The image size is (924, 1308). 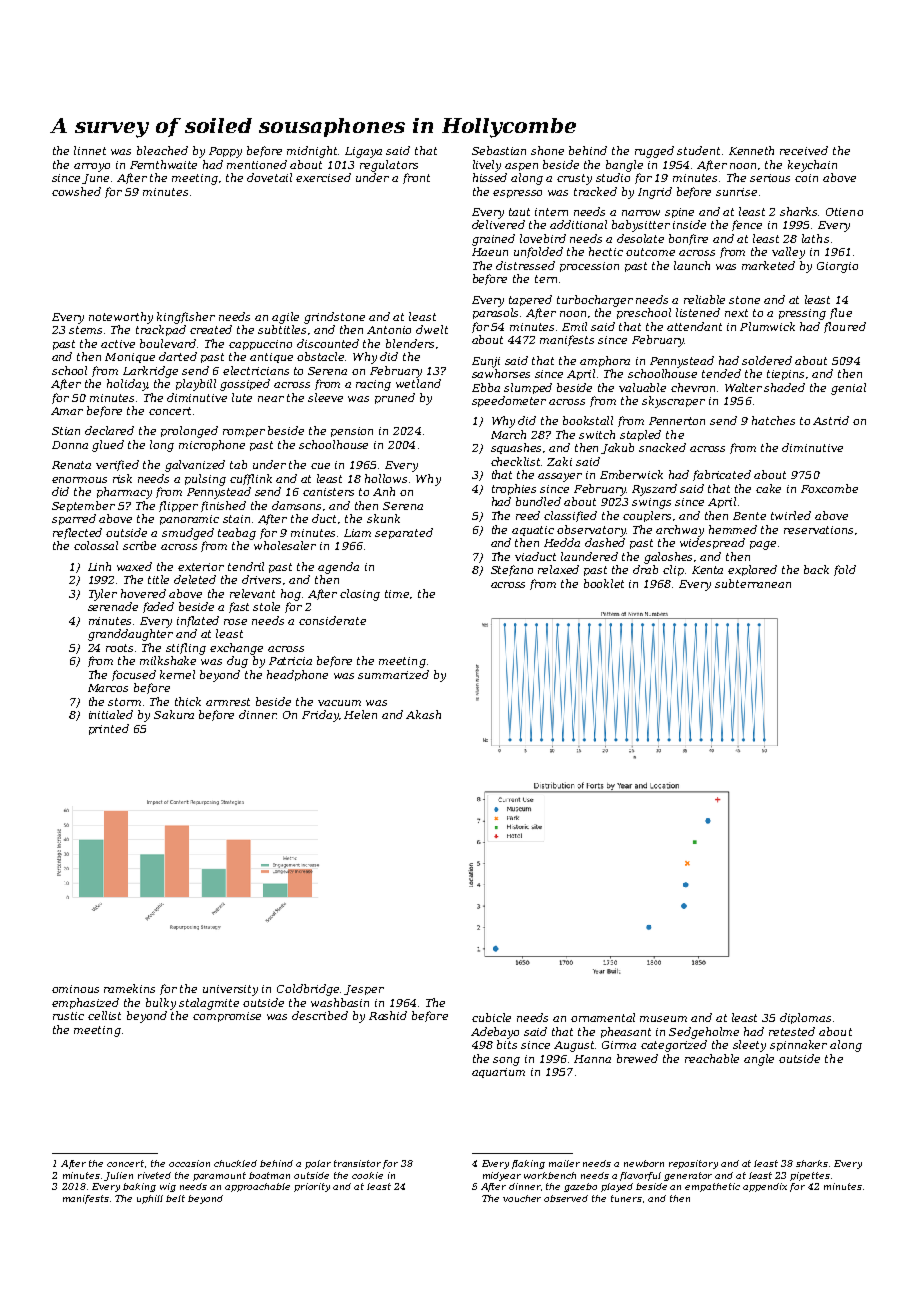 What do you see at coordinates (816, 569) in the screenshot?
I see `back` at bounding box center [816, 569].
